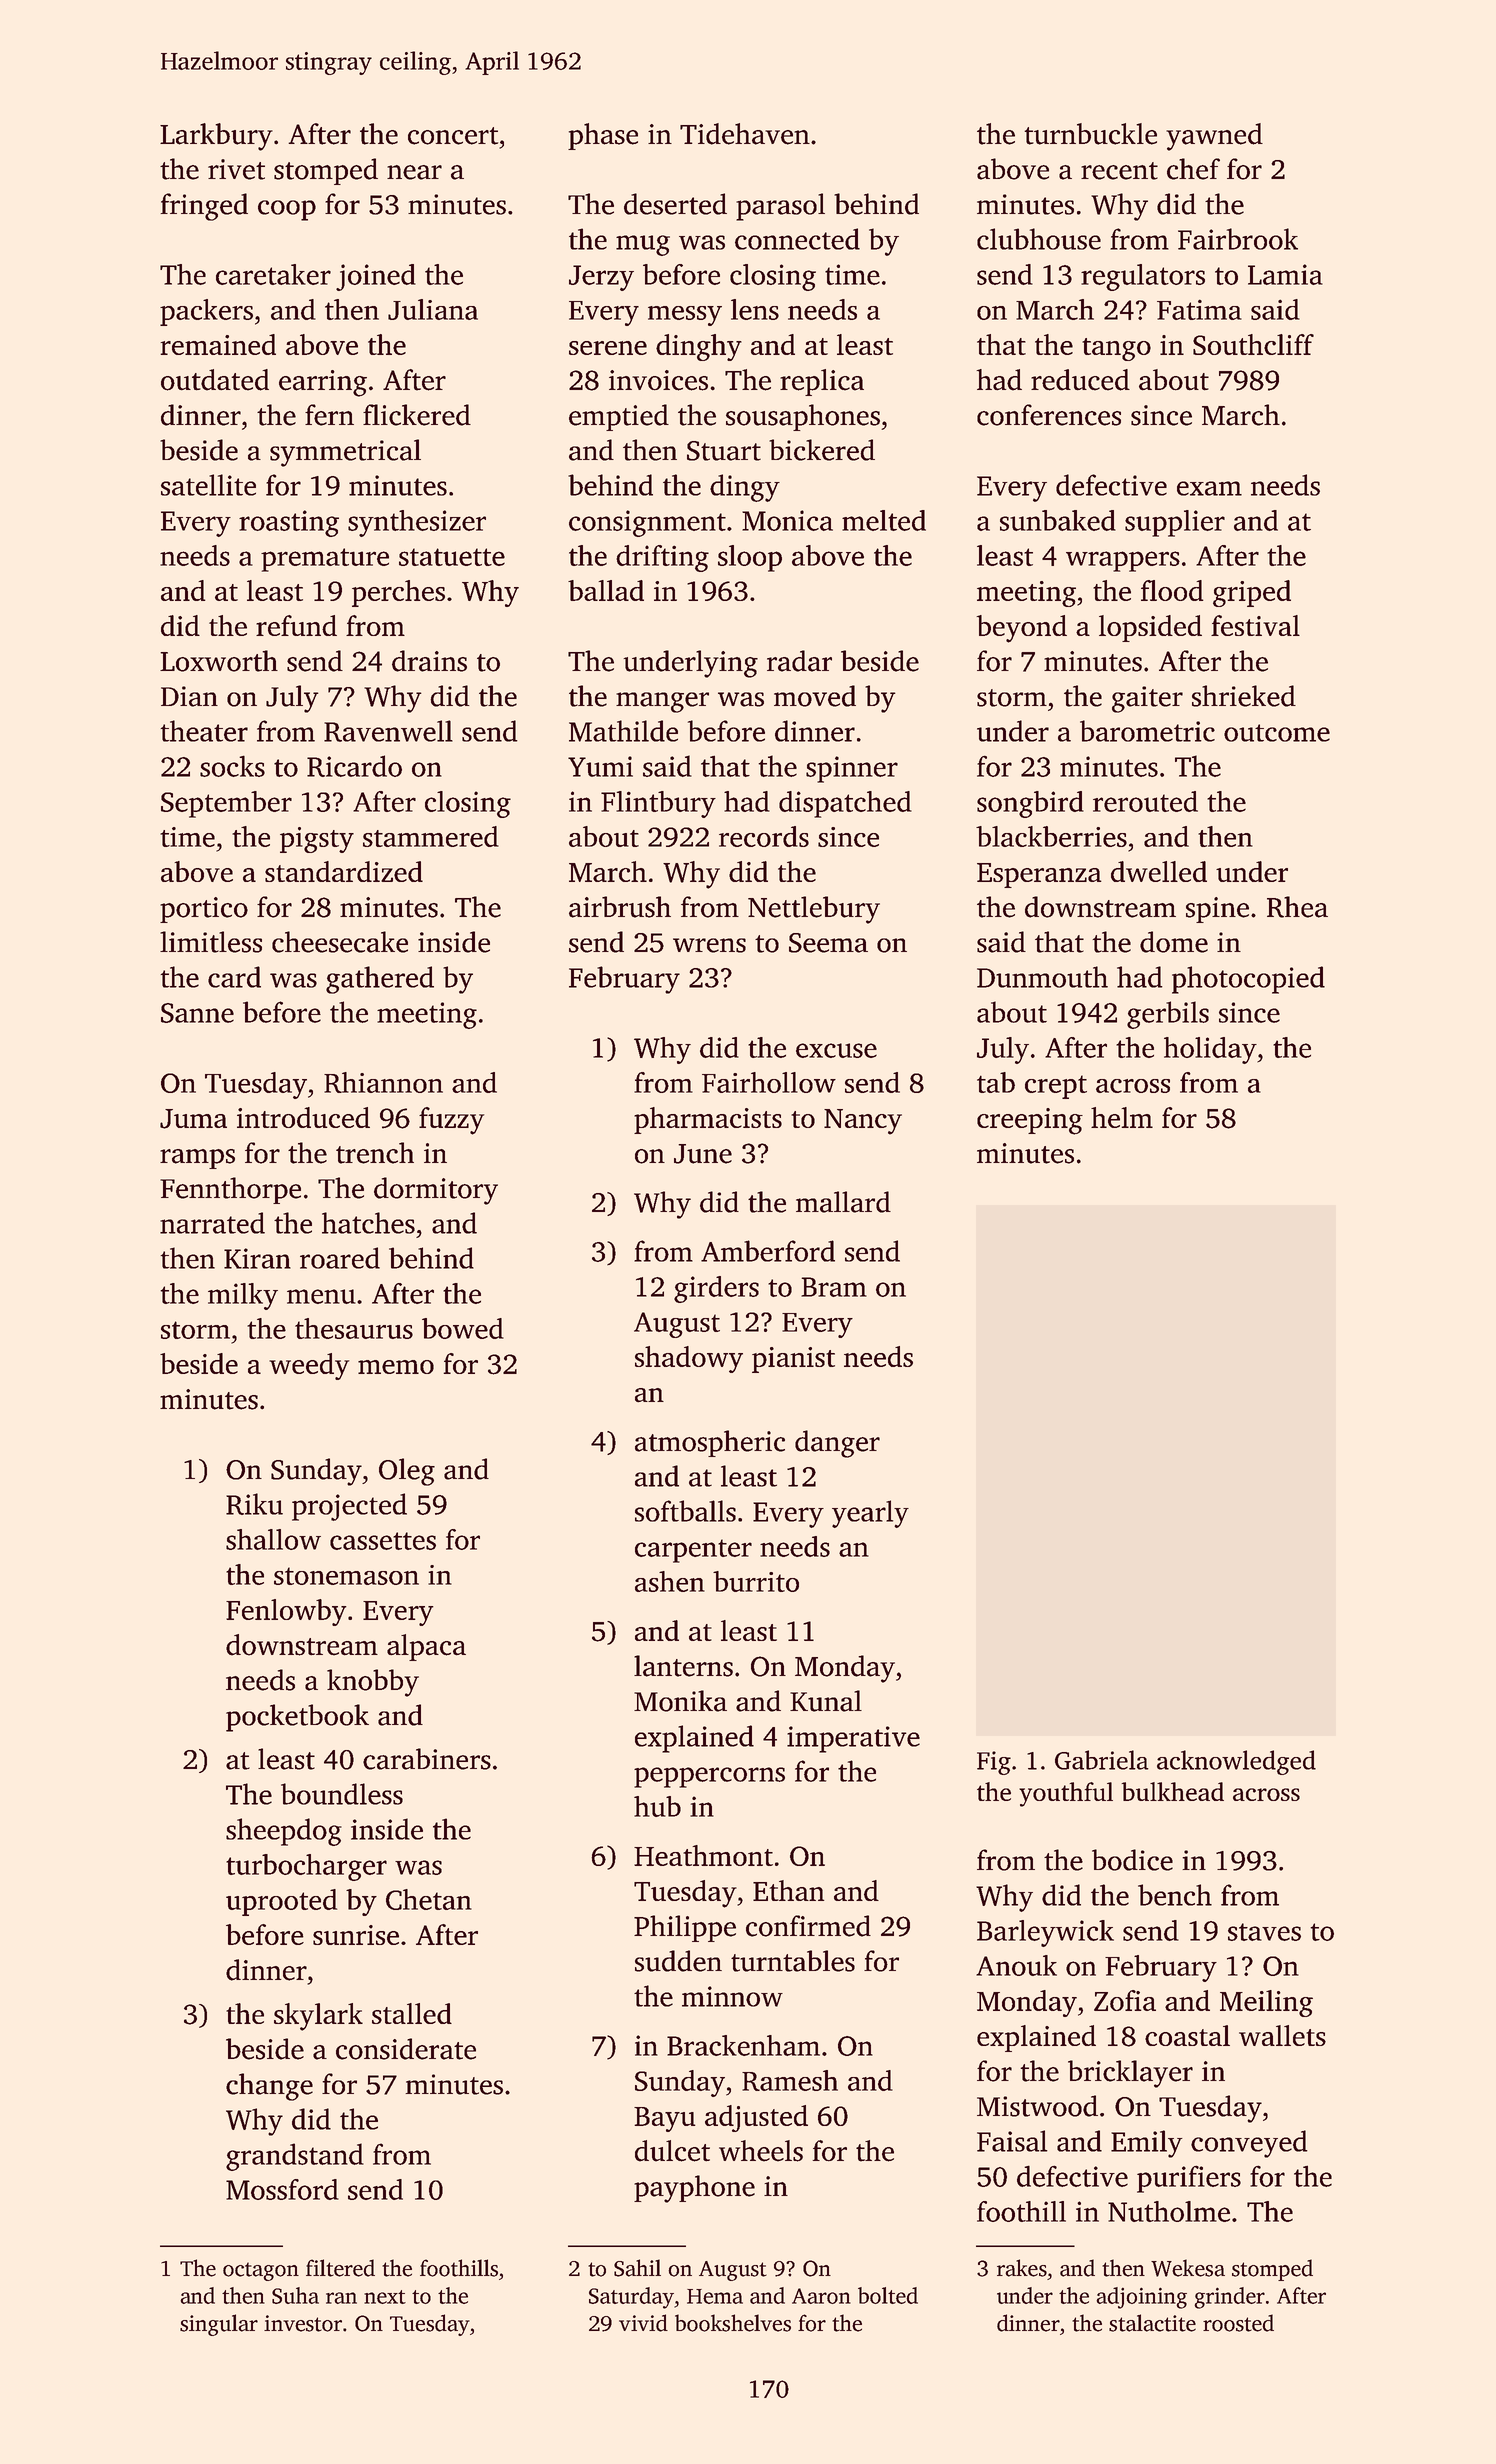 The height and width of the screenshot is (2464, 1496). Describe the element at coordinates (761, 2151) in the screenshot. I see `wheels` at that location.
